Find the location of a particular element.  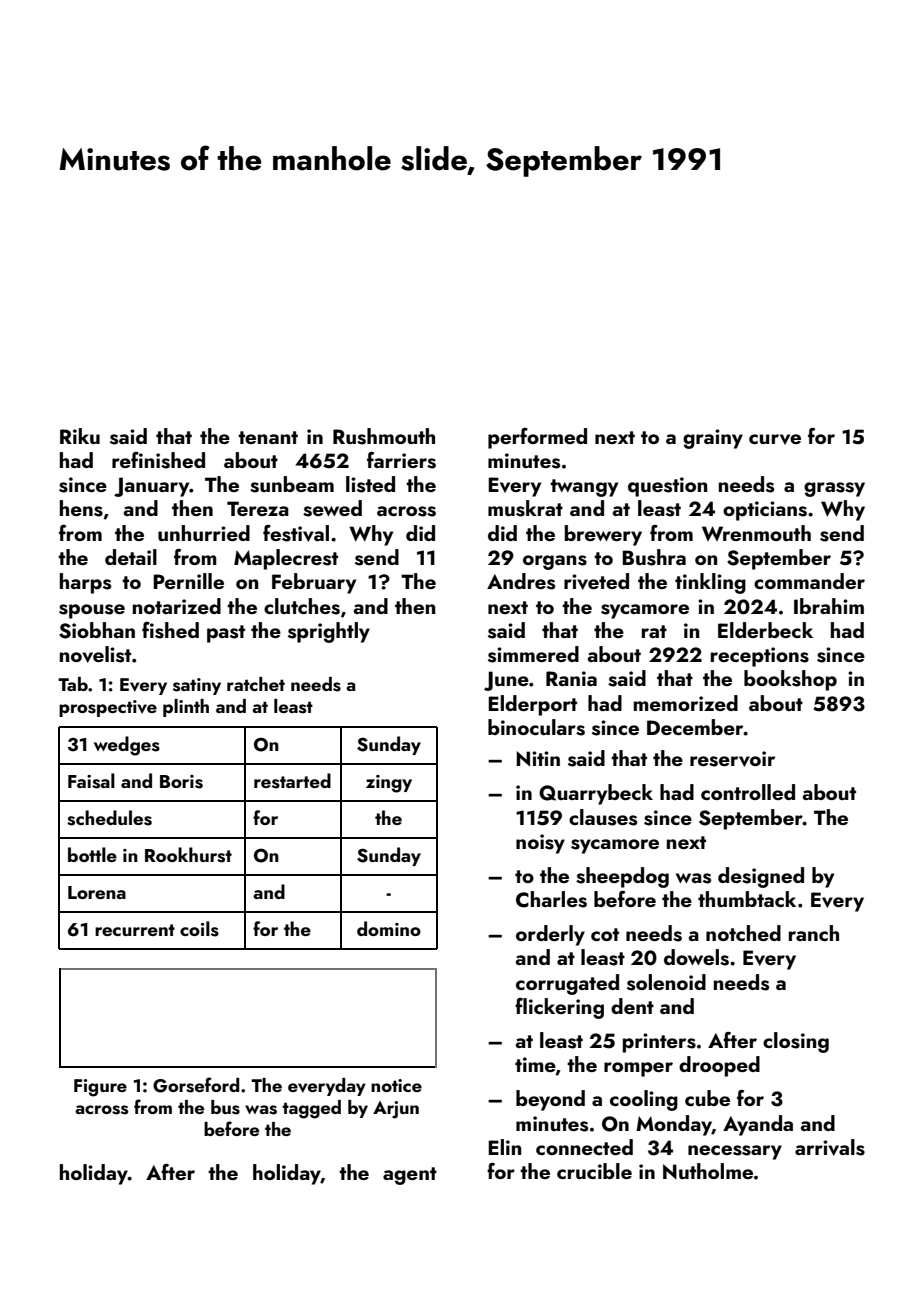

hens is located at coordinates (81, 508).
